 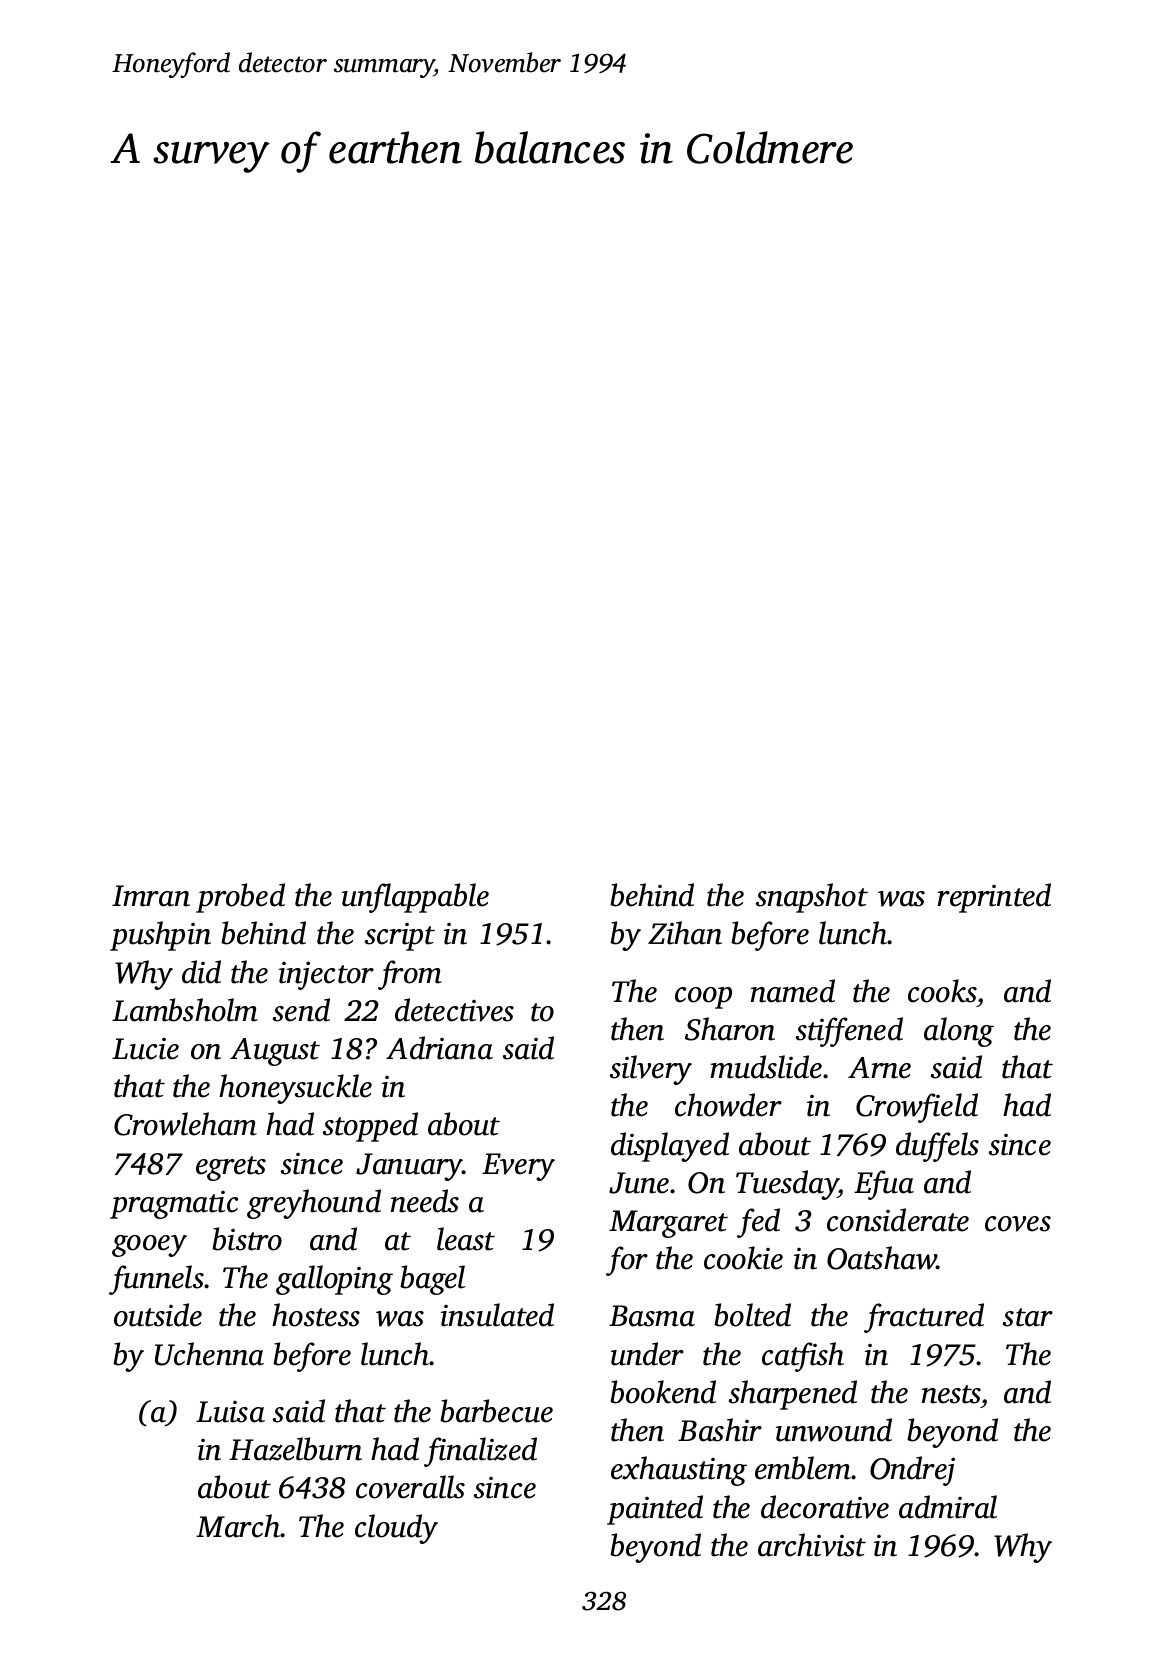 What do you see at coordinates (812, 1545) in the screenshot?
I see `archivist` at bounding box center [812, 1545].
